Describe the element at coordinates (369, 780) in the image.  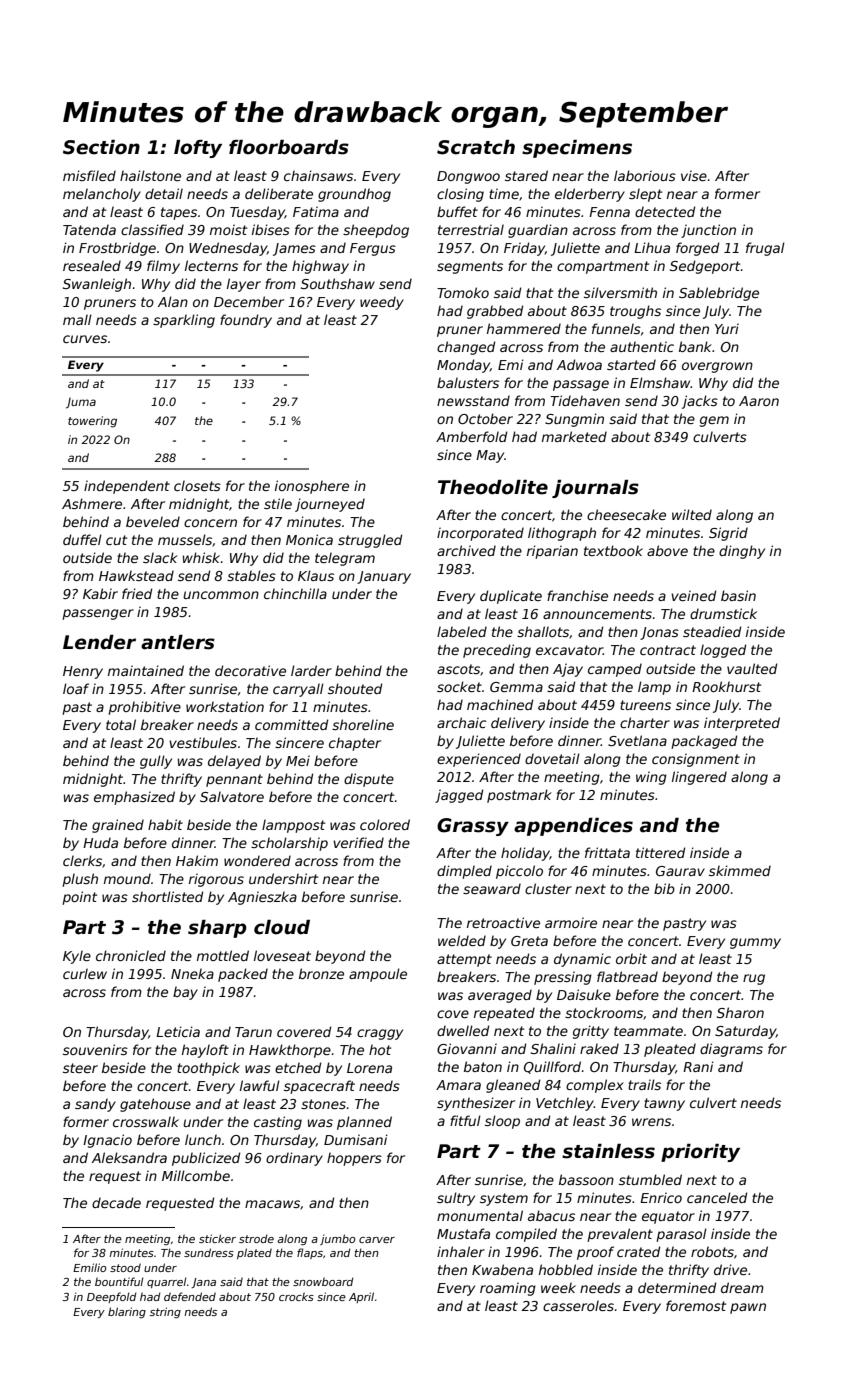
I see `dispute` at that location.
